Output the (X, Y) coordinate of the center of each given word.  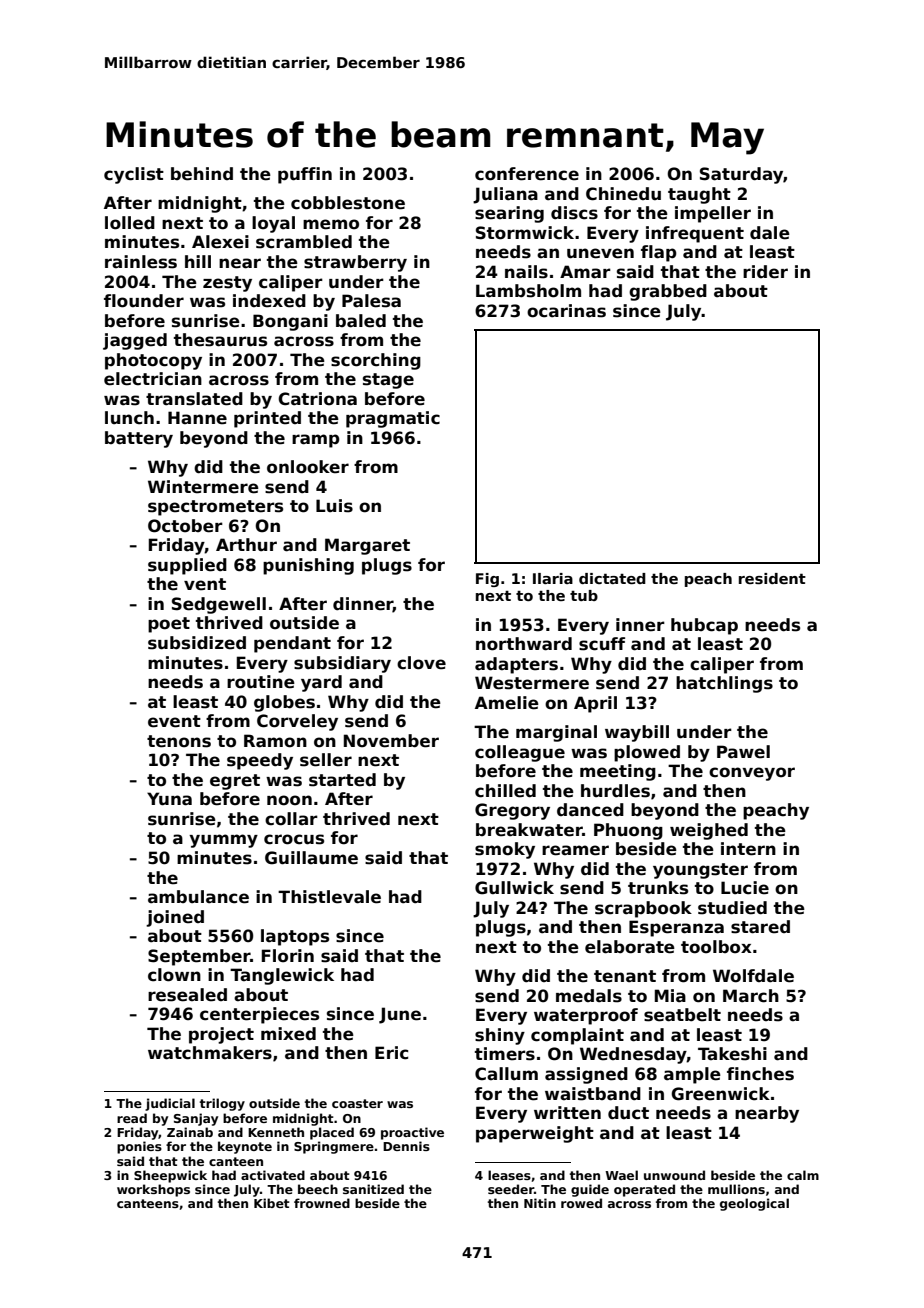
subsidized (197, 643)
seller (326, 760)
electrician (153, 379)
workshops (153, 1190)
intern (748, 849)
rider (765, 272)
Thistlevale (329, 897)
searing (509, 214)
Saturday (741, 175)
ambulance (198, 897)
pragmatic (393, 419)
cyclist (134, 175)
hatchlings (724, 684)
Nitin (540, 1203)
